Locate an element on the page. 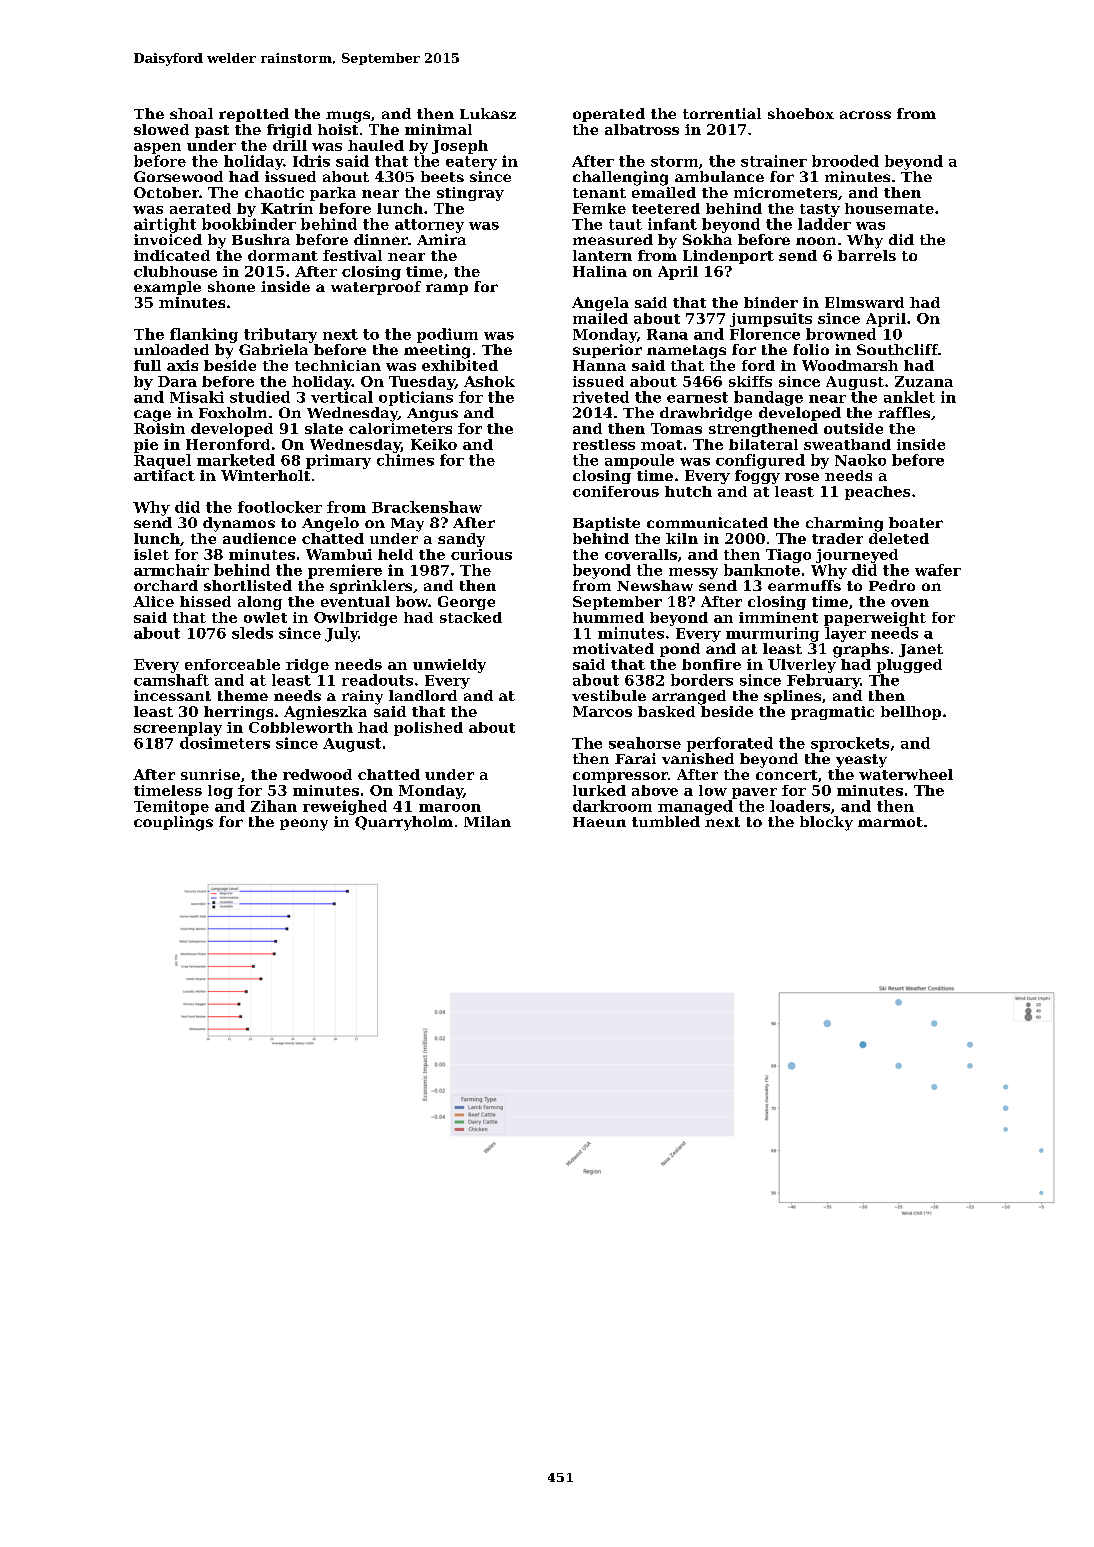 The height and width of the image is (1547, 1094). couplings is located at coordinates (173, 823).
